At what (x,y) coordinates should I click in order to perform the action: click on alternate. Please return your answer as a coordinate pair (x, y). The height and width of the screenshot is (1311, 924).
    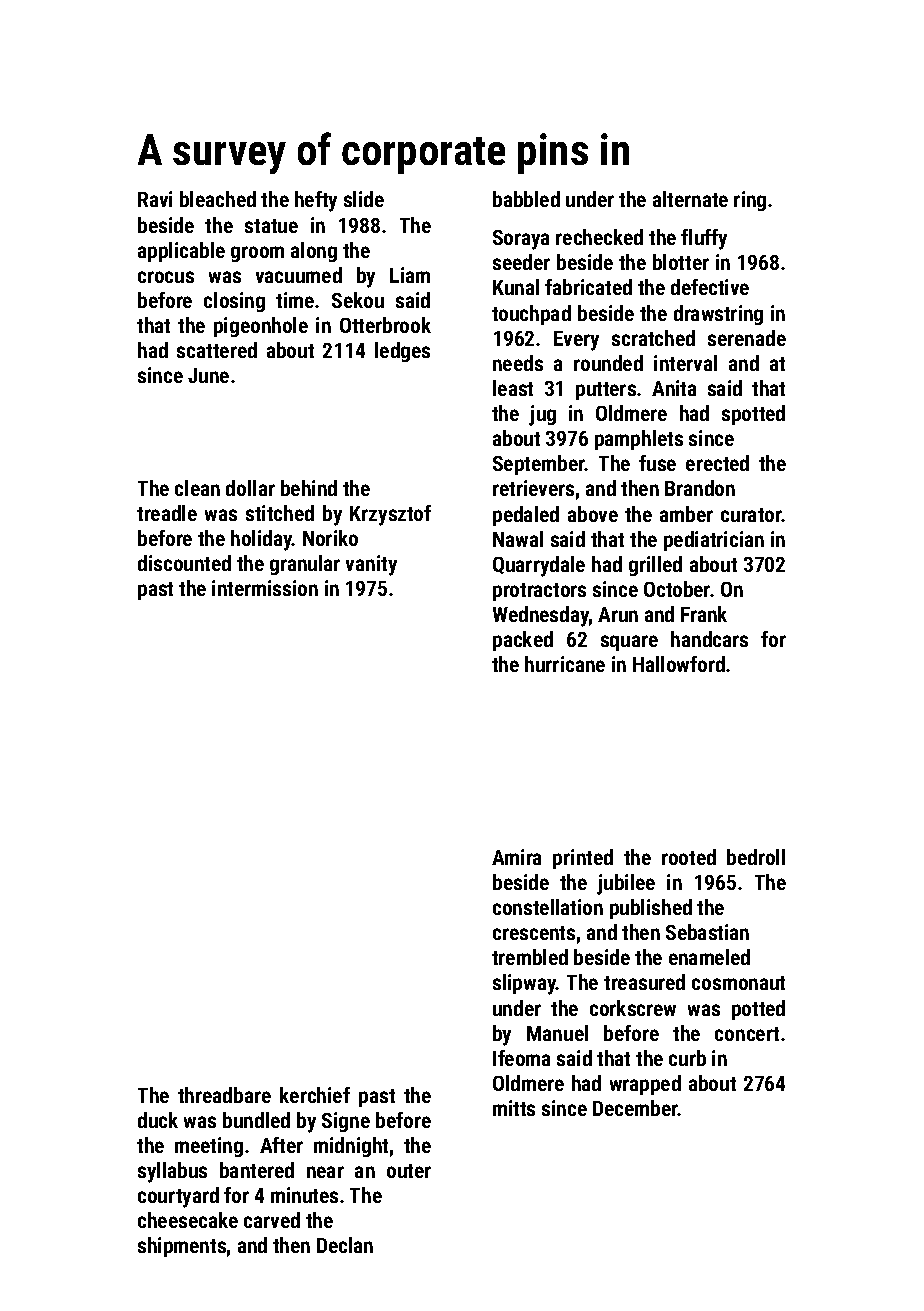
    Looking at the image, I should click on (690, 199).
